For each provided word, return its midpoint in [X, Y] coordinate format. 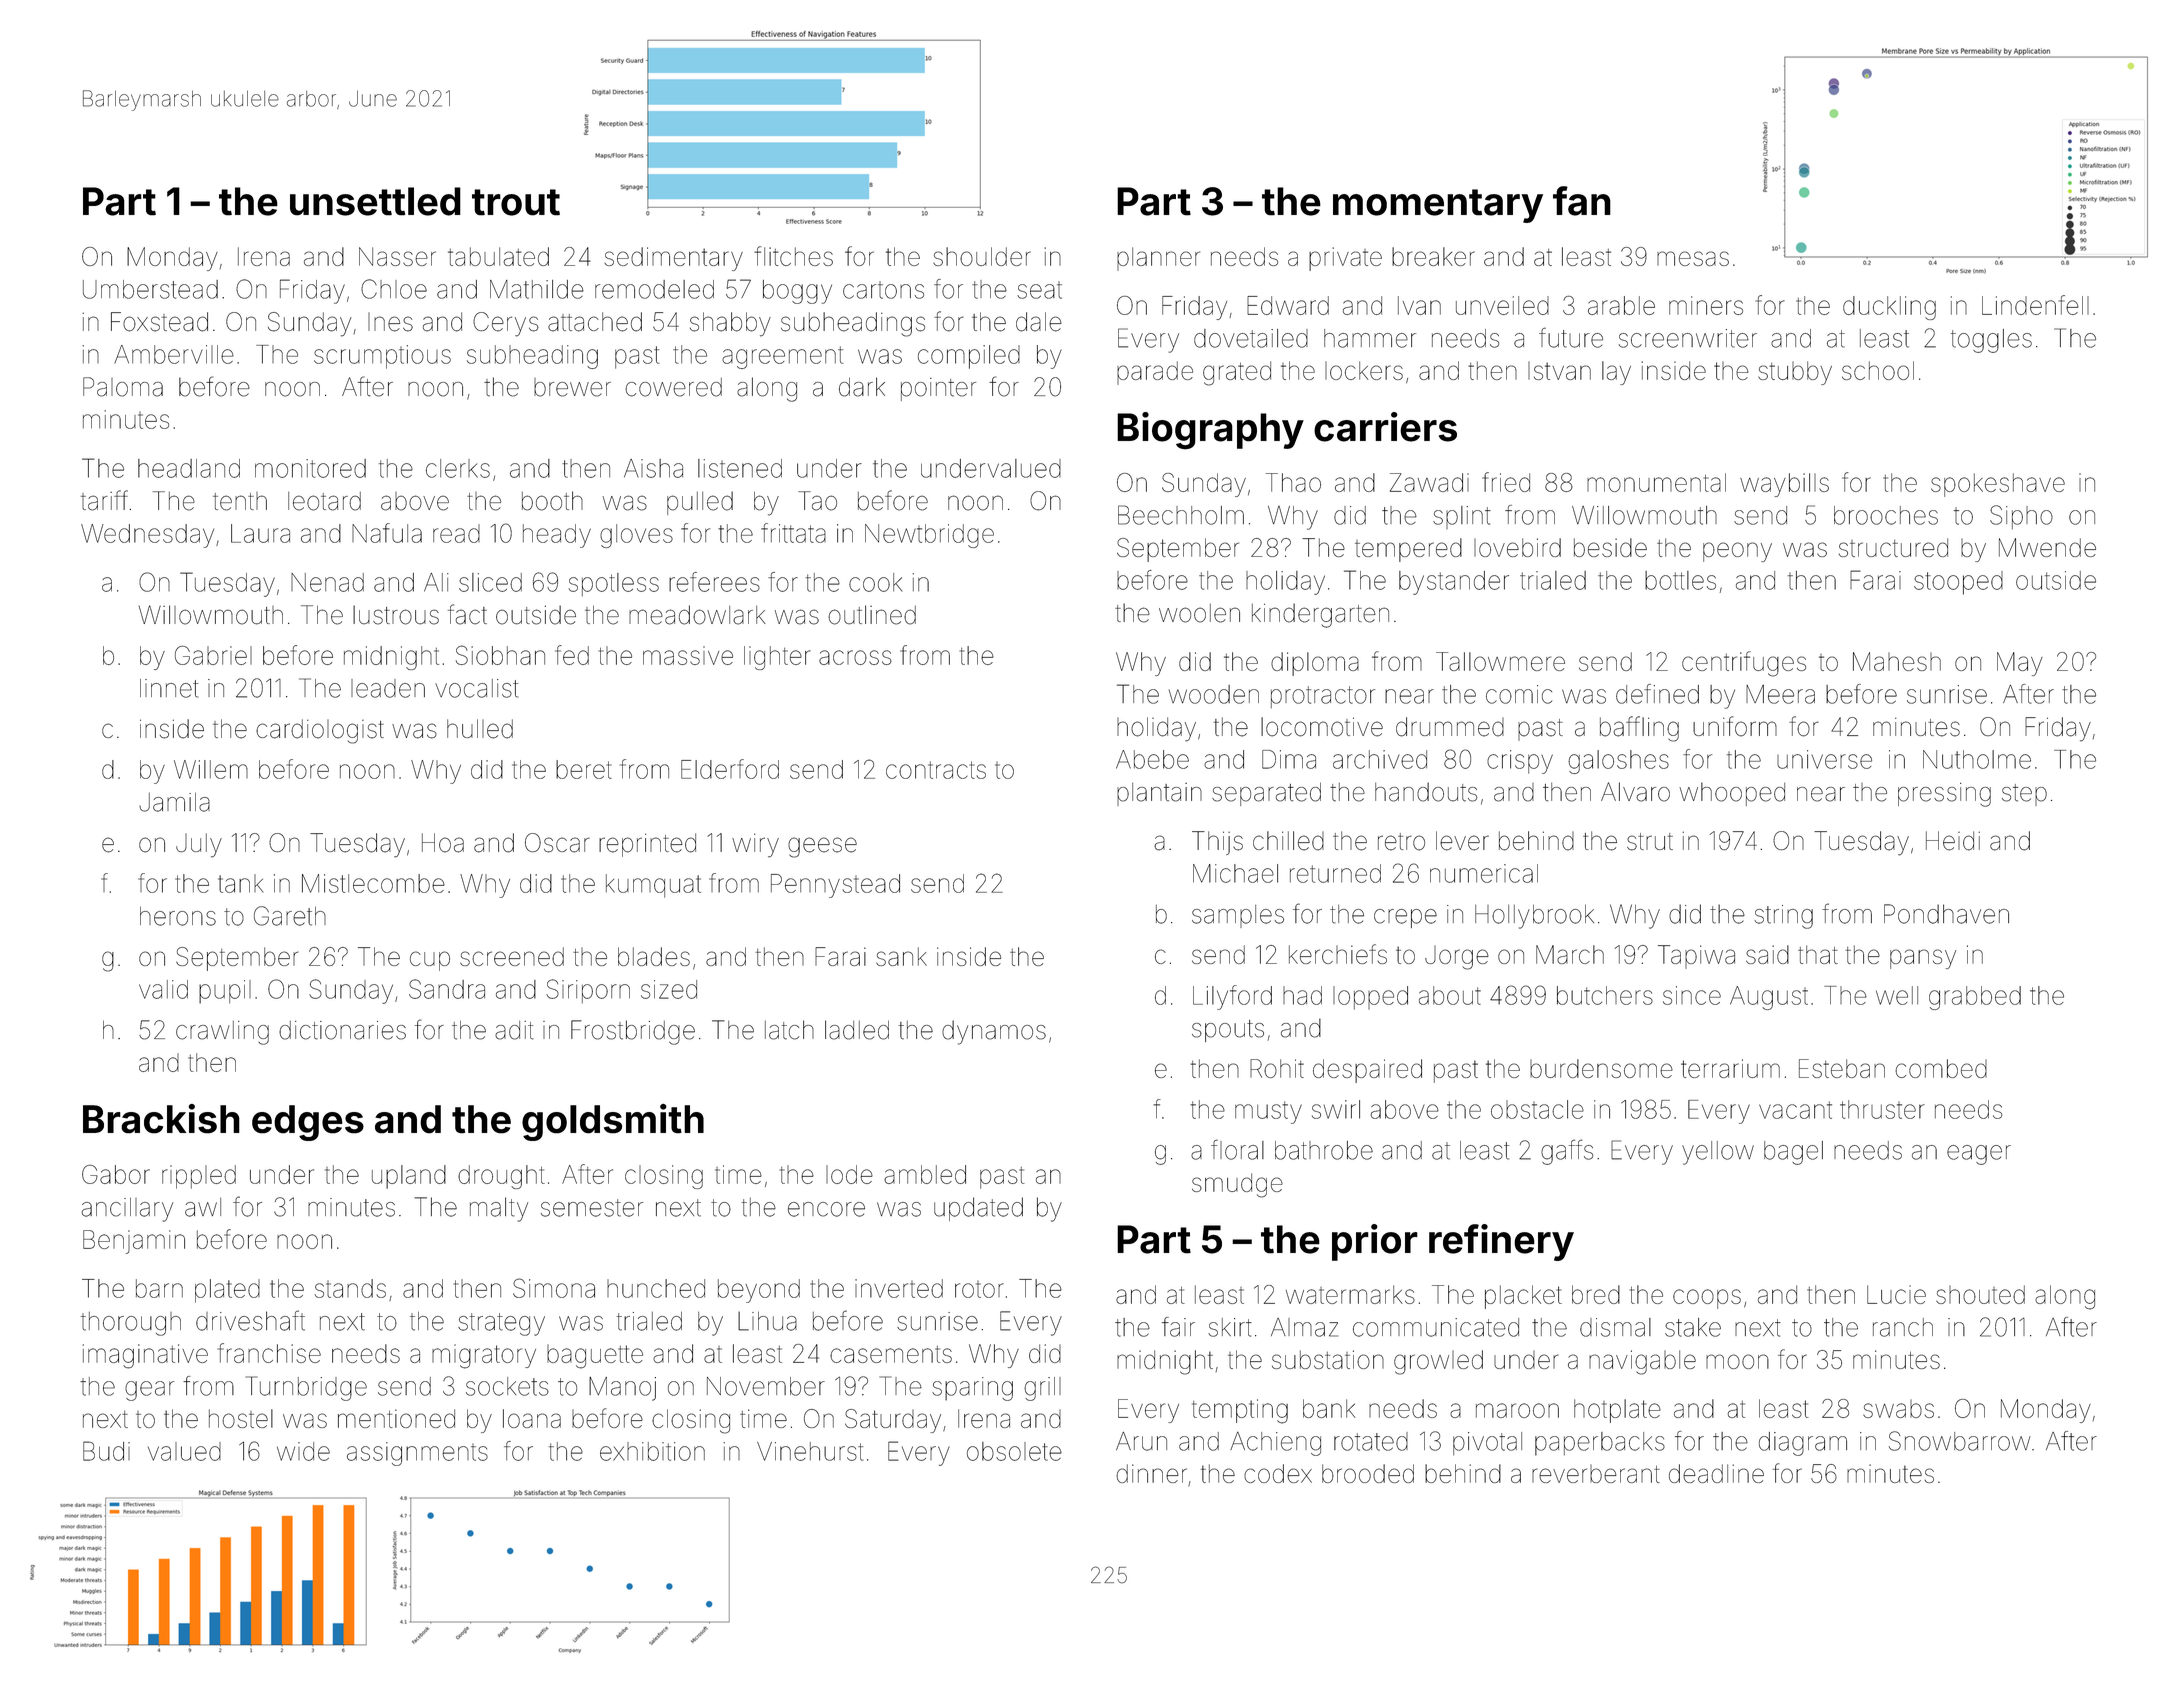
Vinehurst [810, 1451]
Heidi [1953, 841]
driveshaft [250, 1320]
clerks [458, 468]
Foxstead [159, 322]
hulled [480, 729]
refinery [1501, 1242]
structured [1893, 547]
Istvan [1559, 371]
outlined [872, 615]
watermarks [1350, 1294]
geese [822, 847]
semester [592, 1208]
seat [1039, 290]
